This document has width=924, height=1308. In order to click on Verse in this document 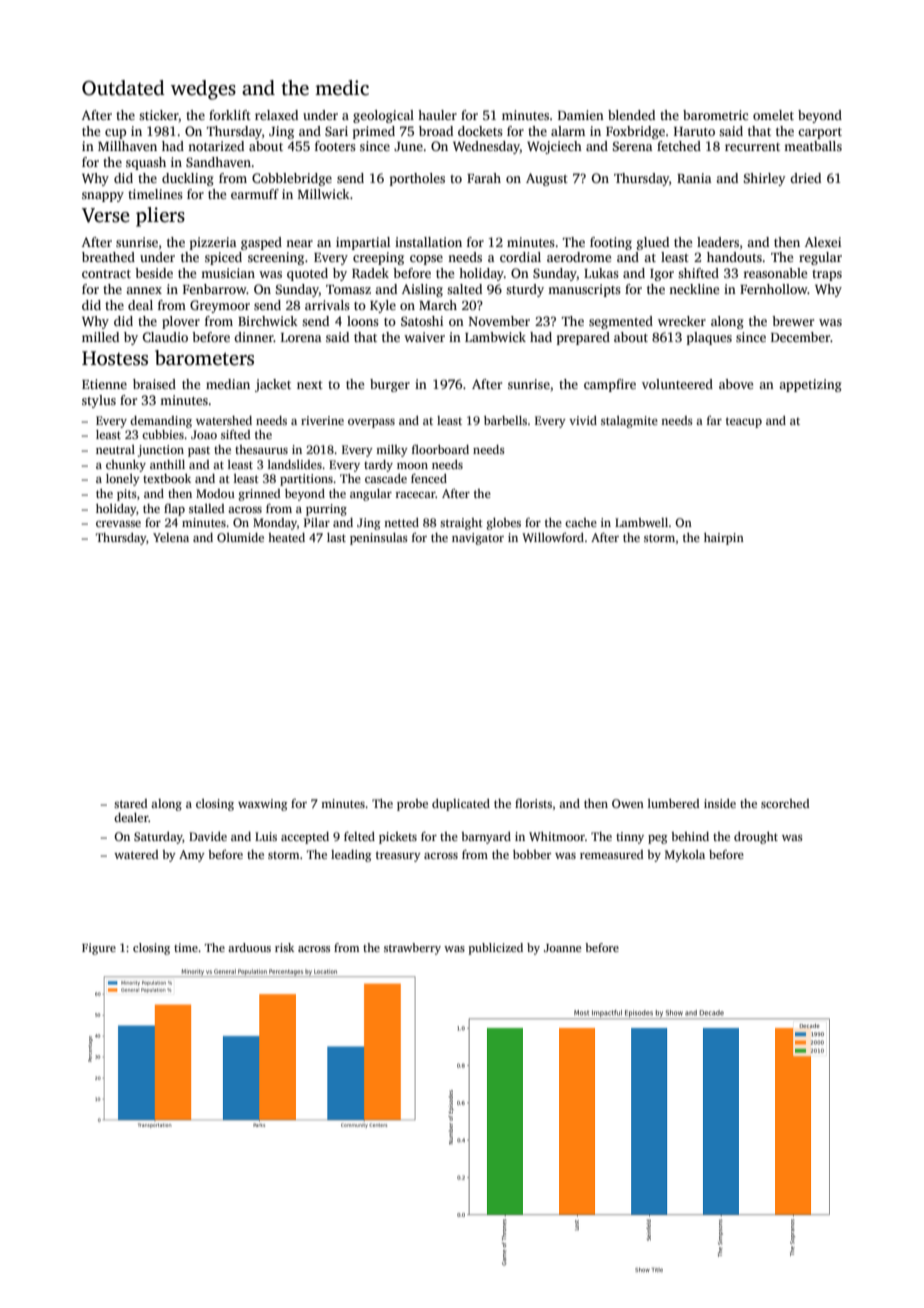, I will do `click(106, 215)`.
